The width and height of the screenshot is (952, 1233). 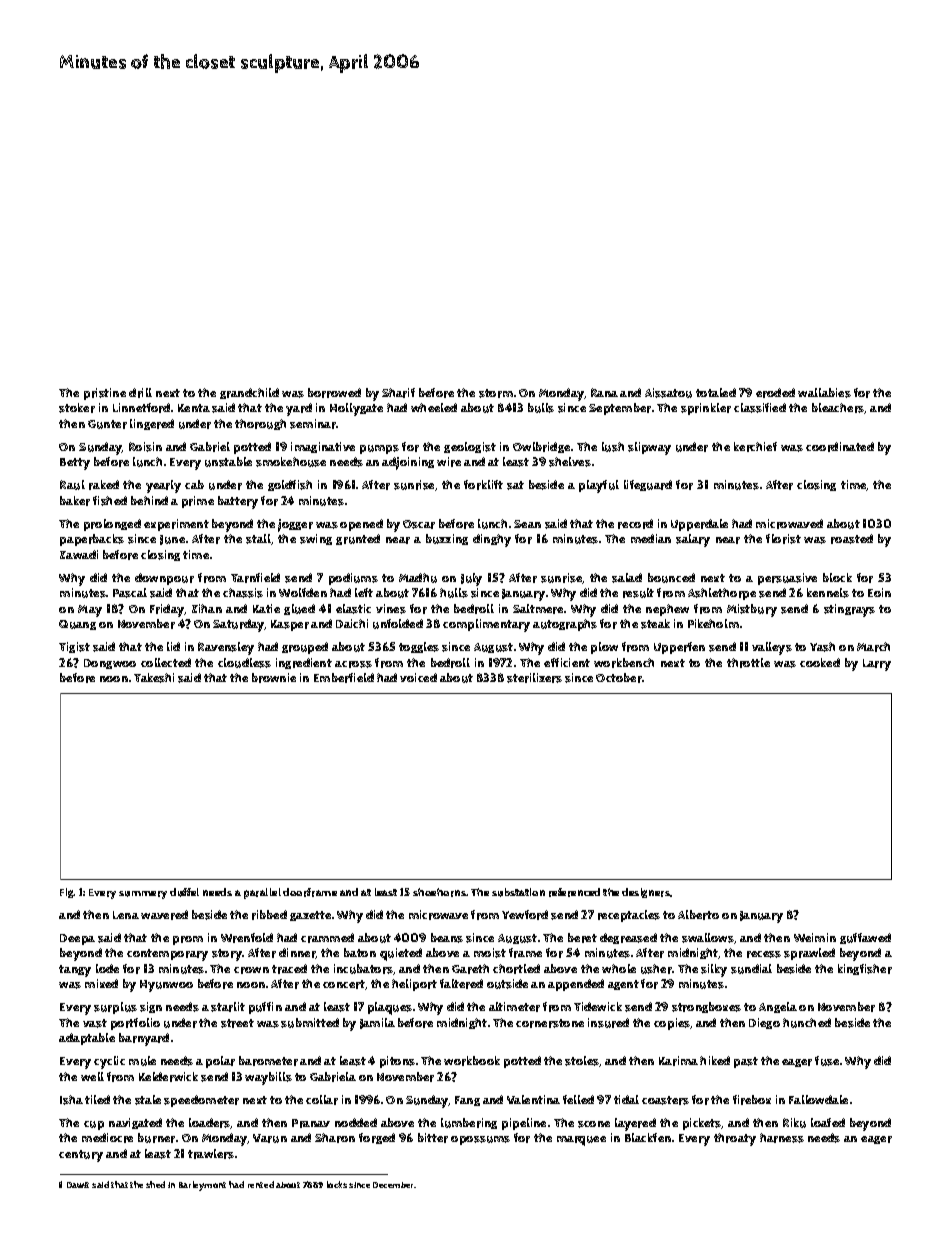 I want to click on Takeshi, so click(x=154, y=678).
